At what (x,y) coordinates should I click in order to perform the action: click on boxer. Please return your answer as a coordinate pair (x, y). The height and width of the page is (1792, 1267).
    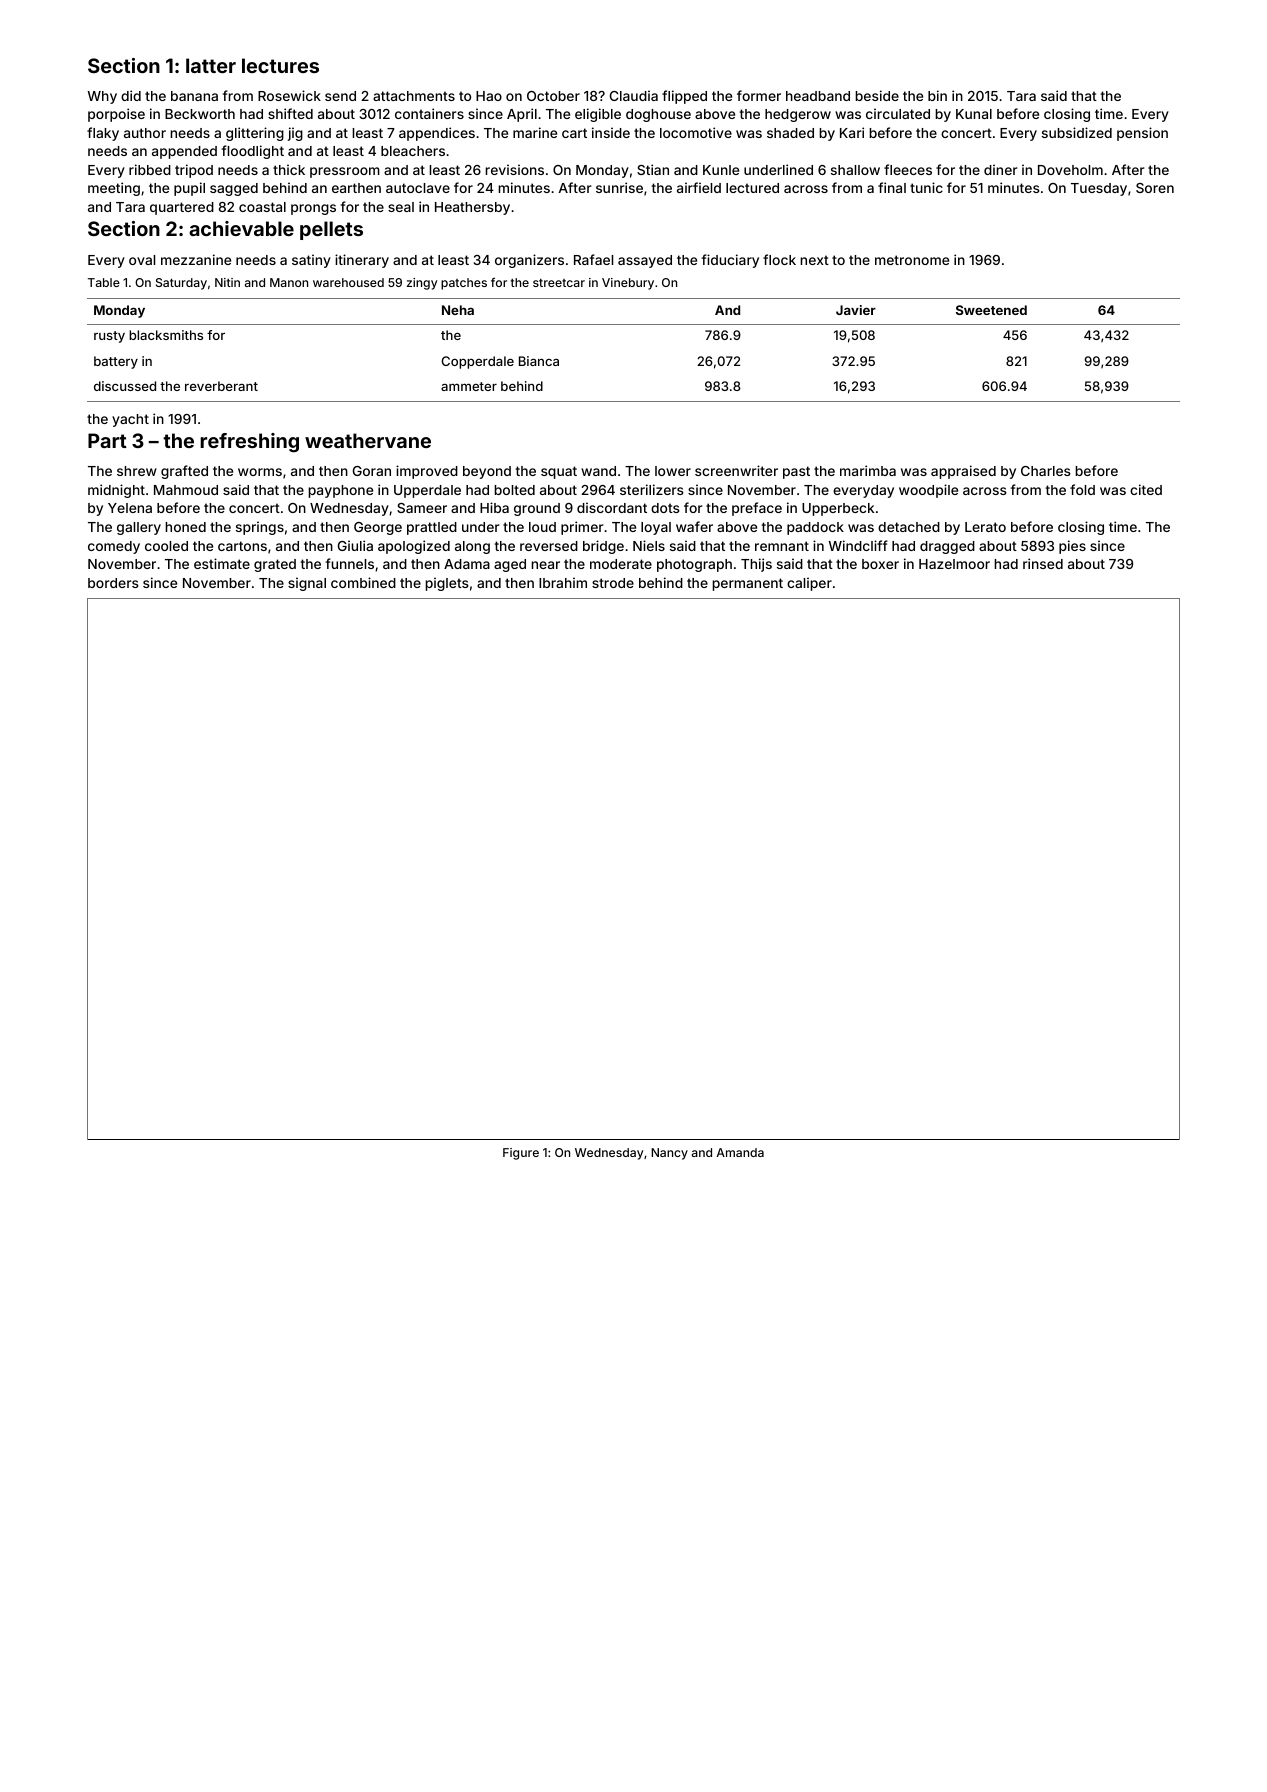
    Looking at the image, I should click on (880, 564).
